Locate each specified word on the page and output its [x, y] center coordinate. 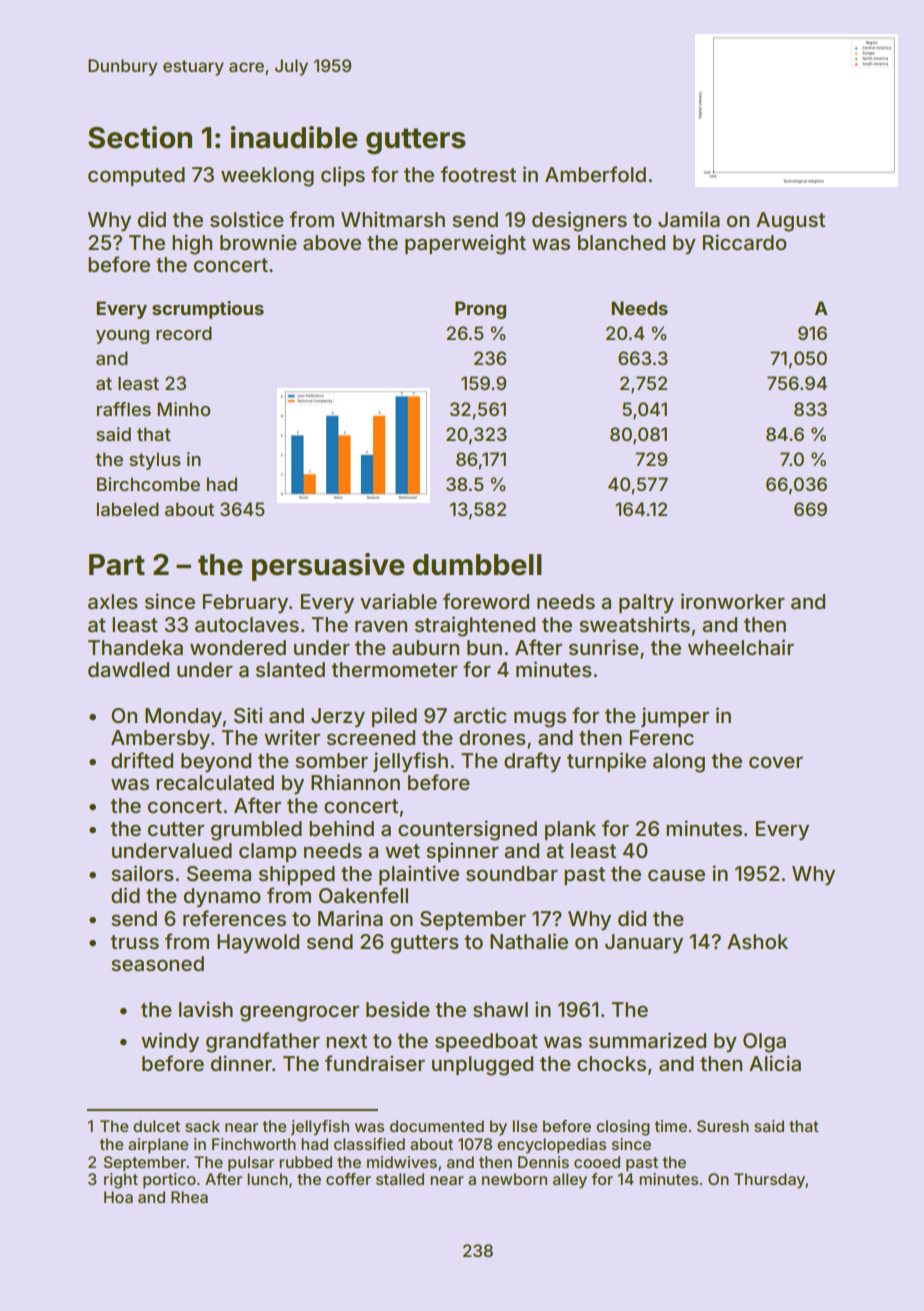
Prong [480, 310]
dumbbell [477, 565]
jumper [675, 717]
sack [202, 1126]
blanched [621, 242]
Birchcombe [148, 484]
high [192, 244]
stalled [400, 1179]
